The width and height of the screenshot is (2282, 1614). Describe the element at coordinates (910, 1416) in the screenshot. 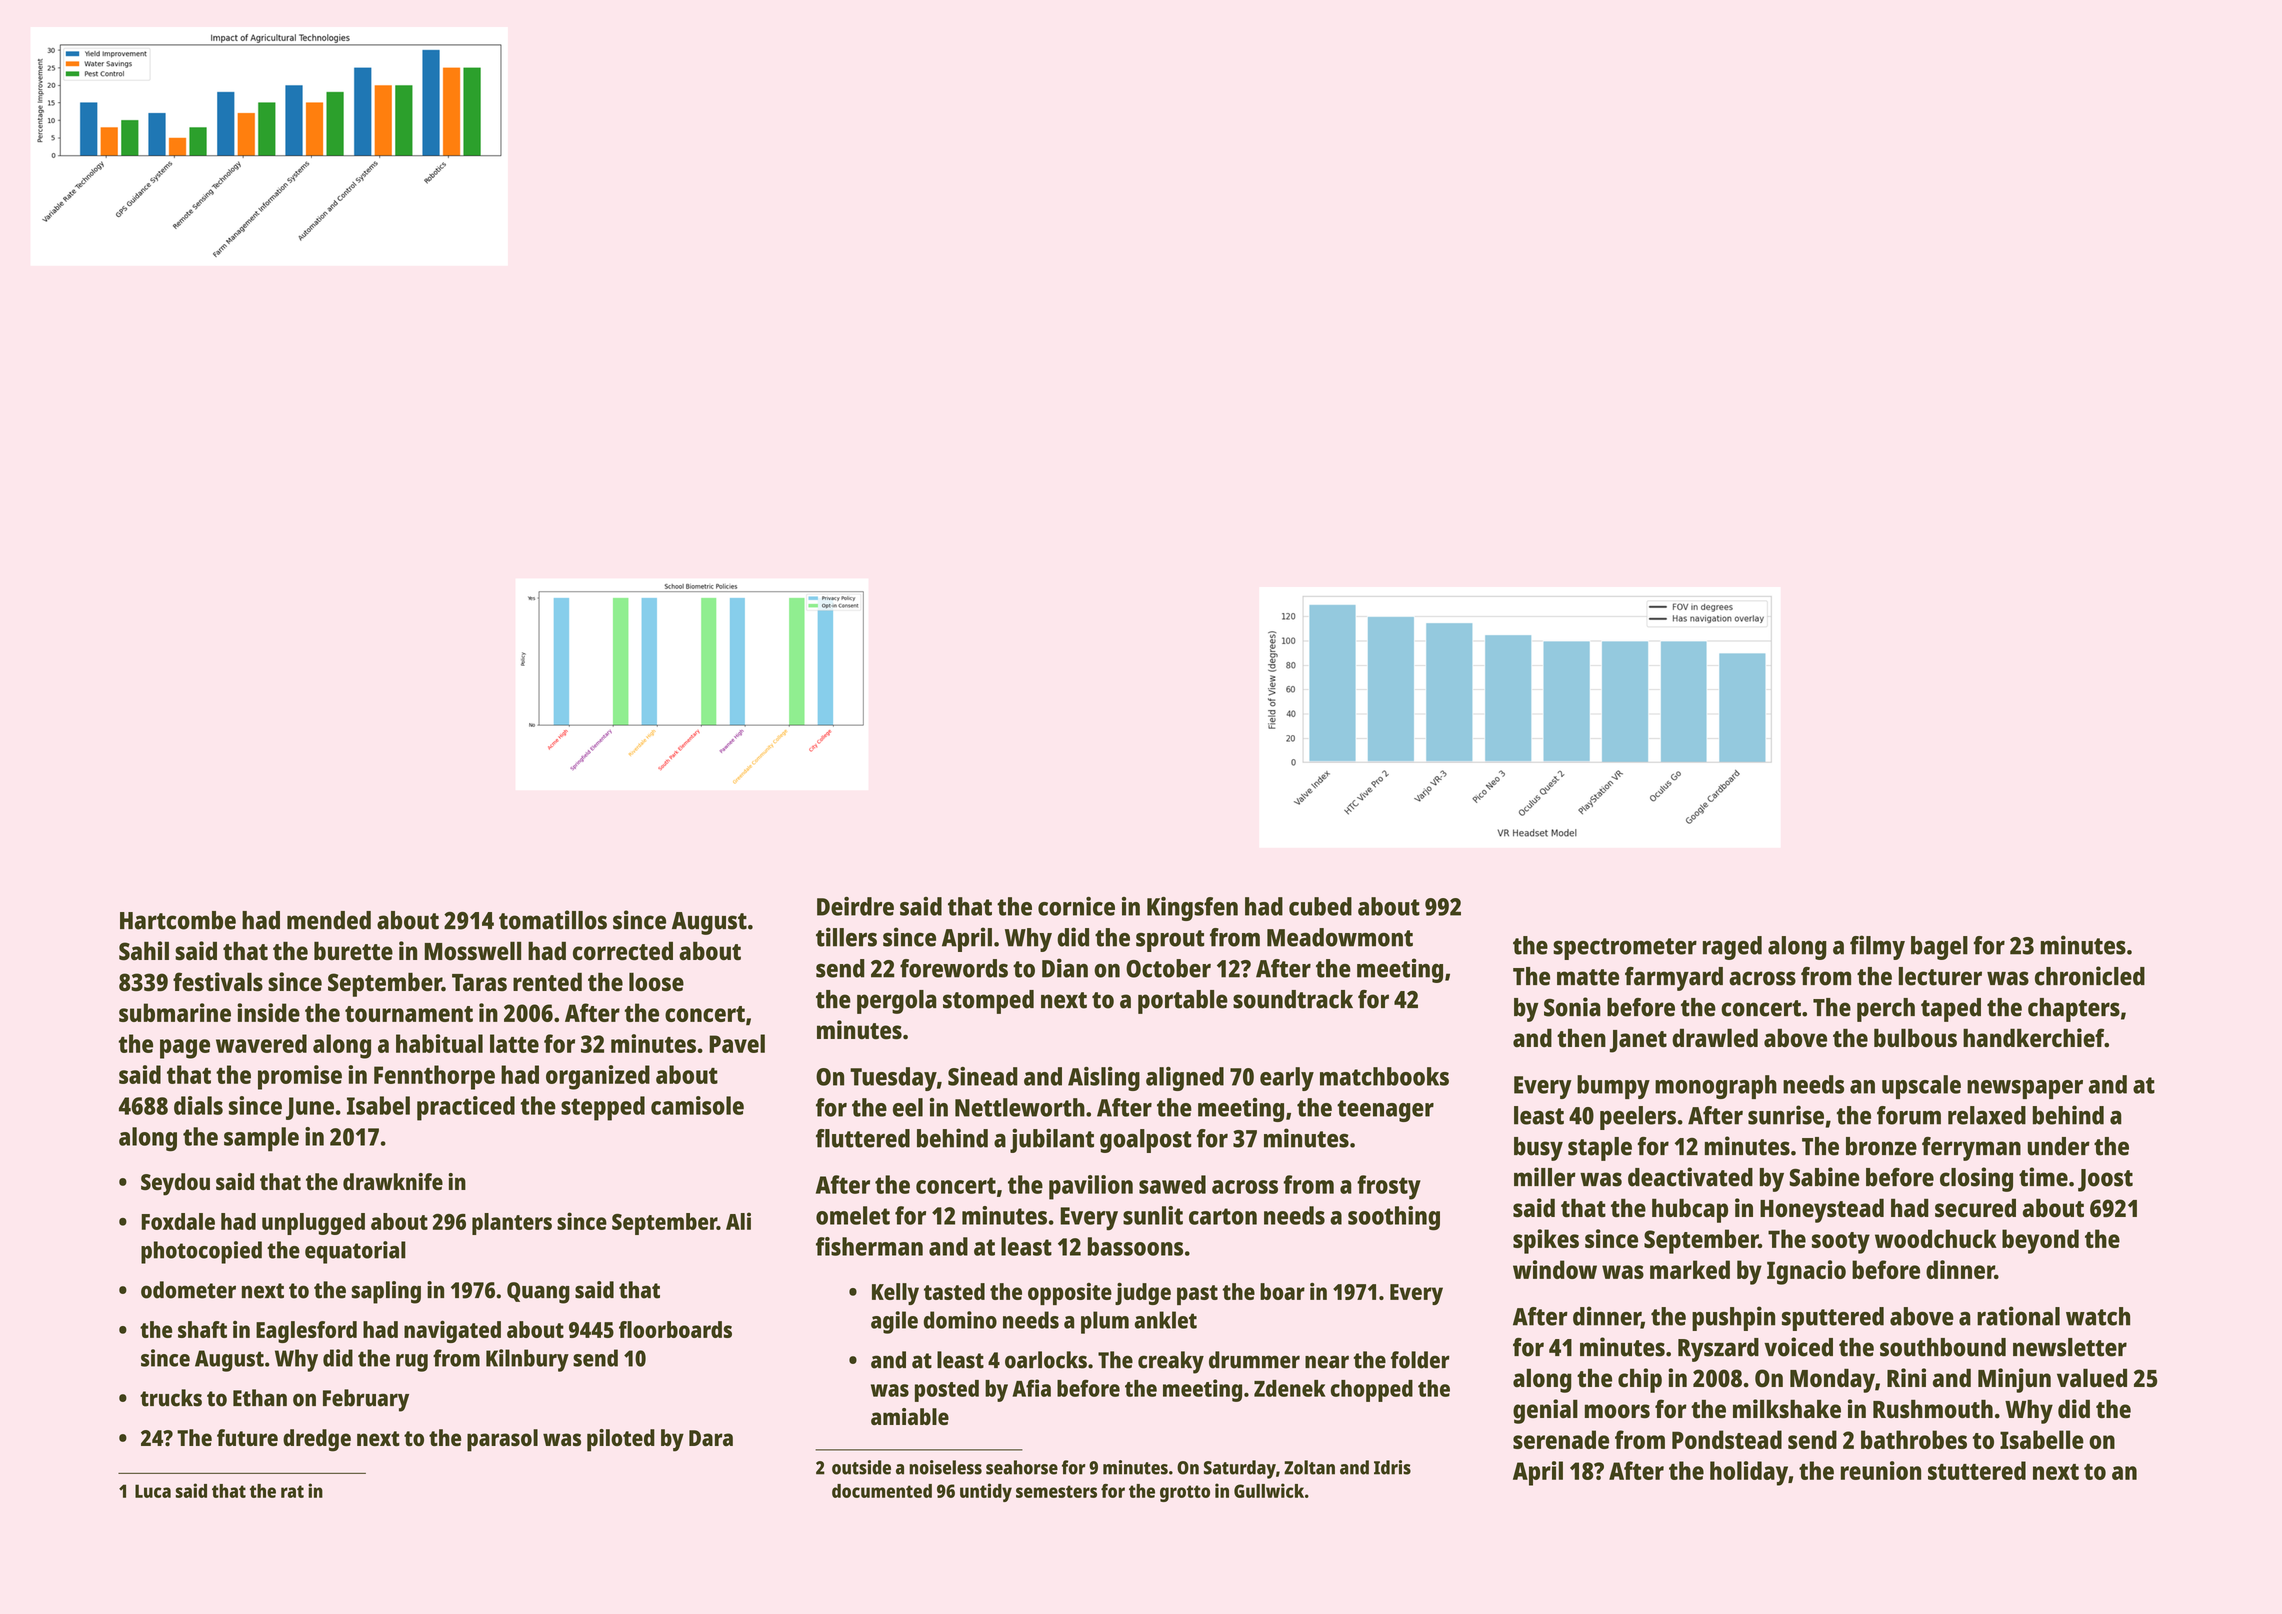

I see `amiable` at that location.
